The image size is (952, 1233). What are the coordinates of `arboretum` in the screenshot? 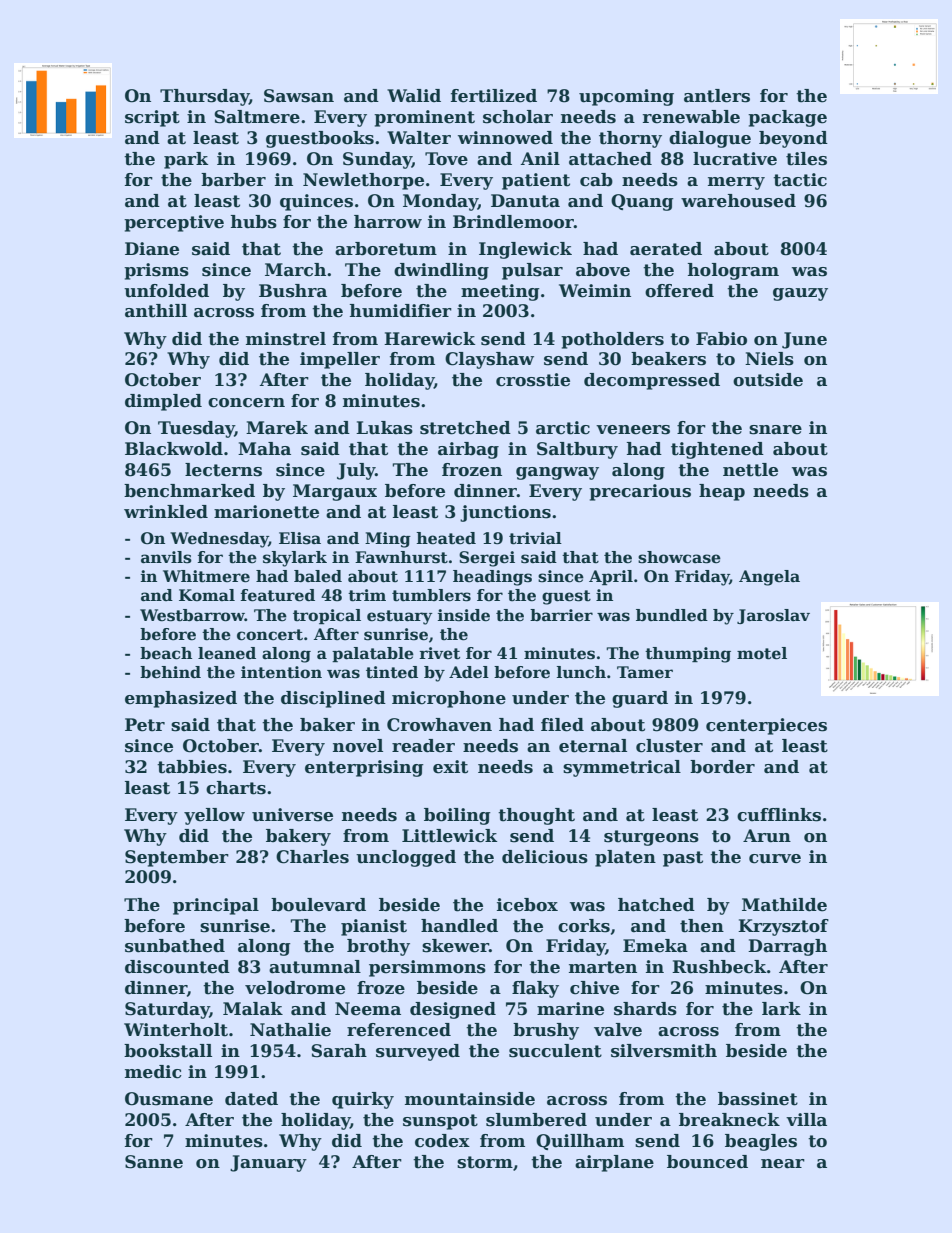 It's located at (386, 249).
